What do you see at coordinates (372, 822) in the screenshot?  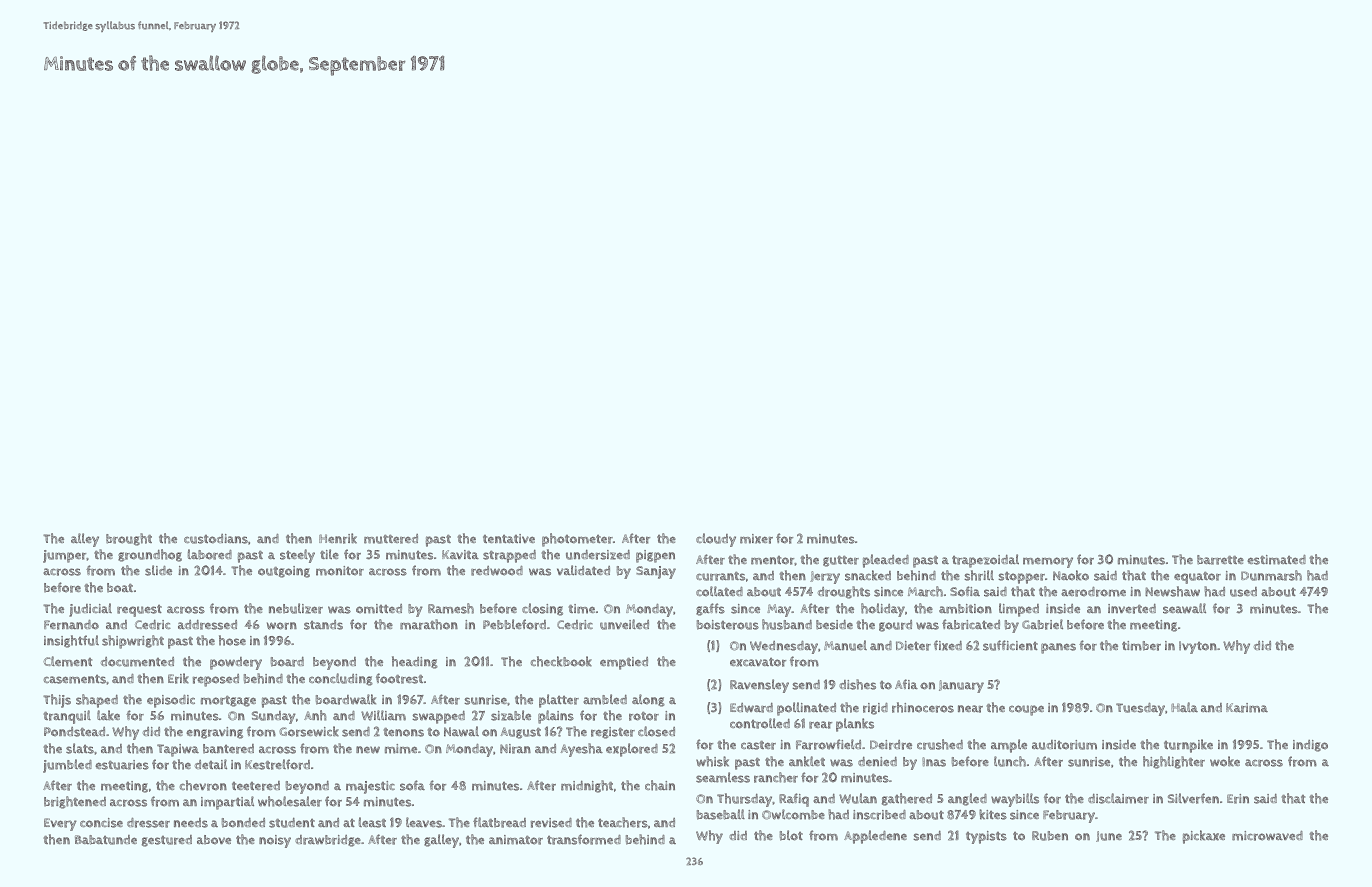 I see `least` at bounding box center [372, 822].
